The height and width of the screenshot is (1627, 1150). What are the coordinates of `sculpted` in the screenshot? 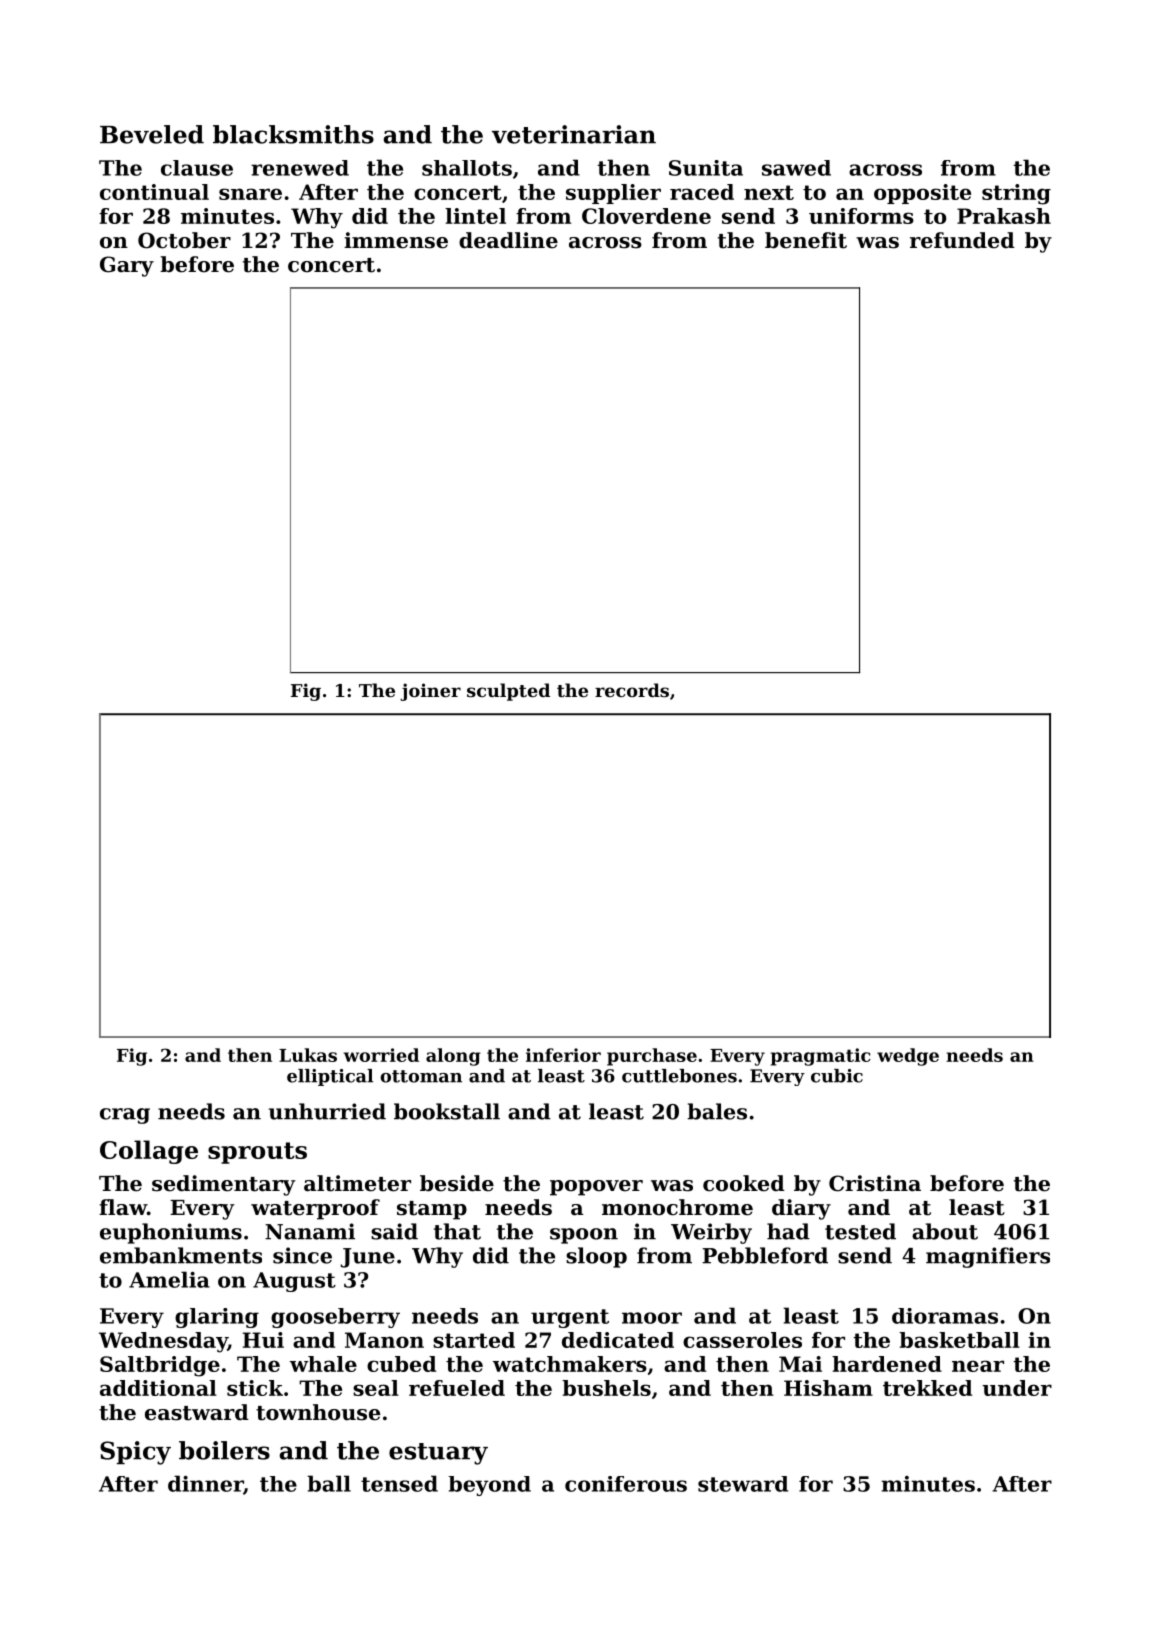 It's located at (508, 692).
